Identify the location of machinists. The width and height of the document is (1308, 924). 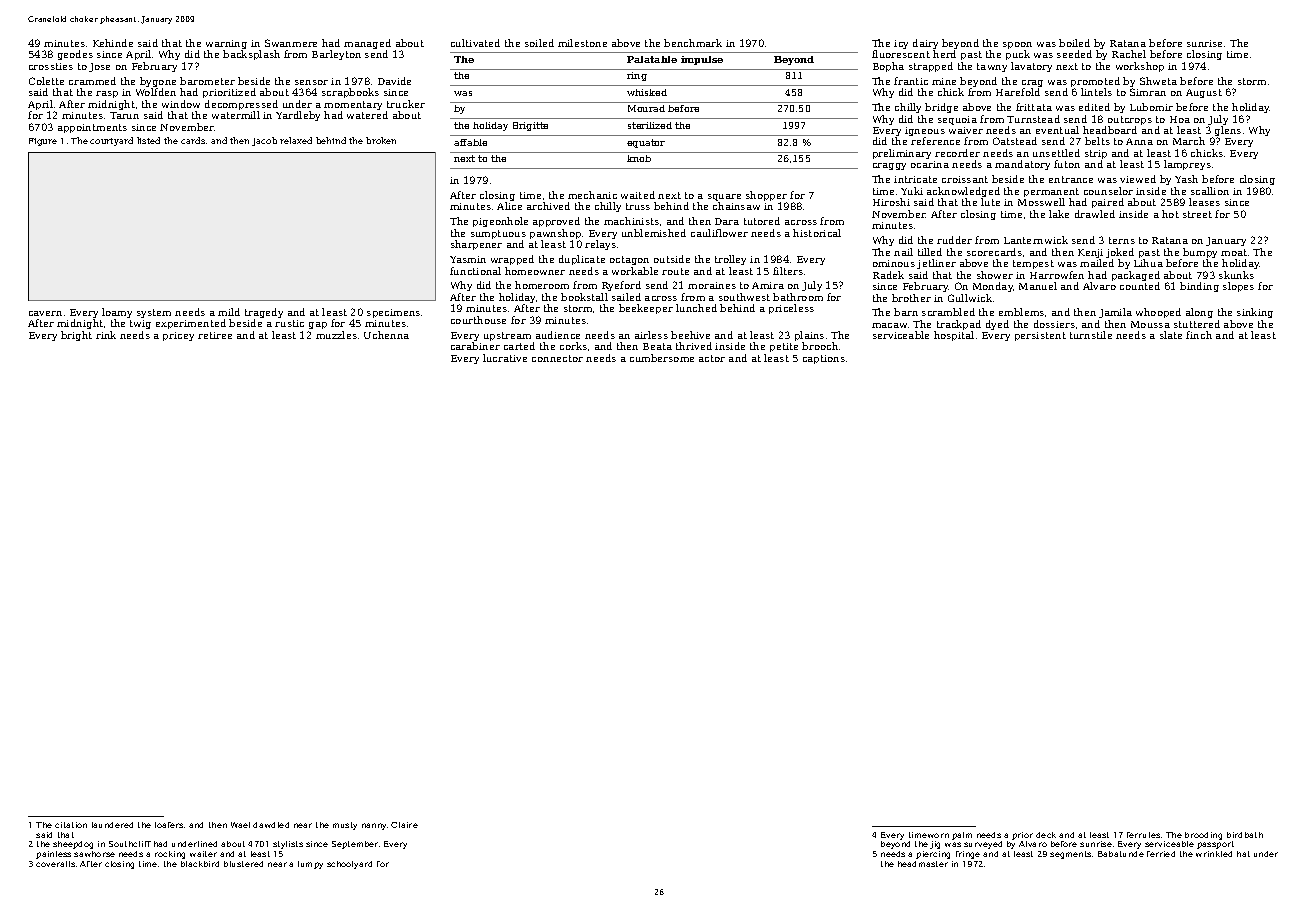
(631, 221).
